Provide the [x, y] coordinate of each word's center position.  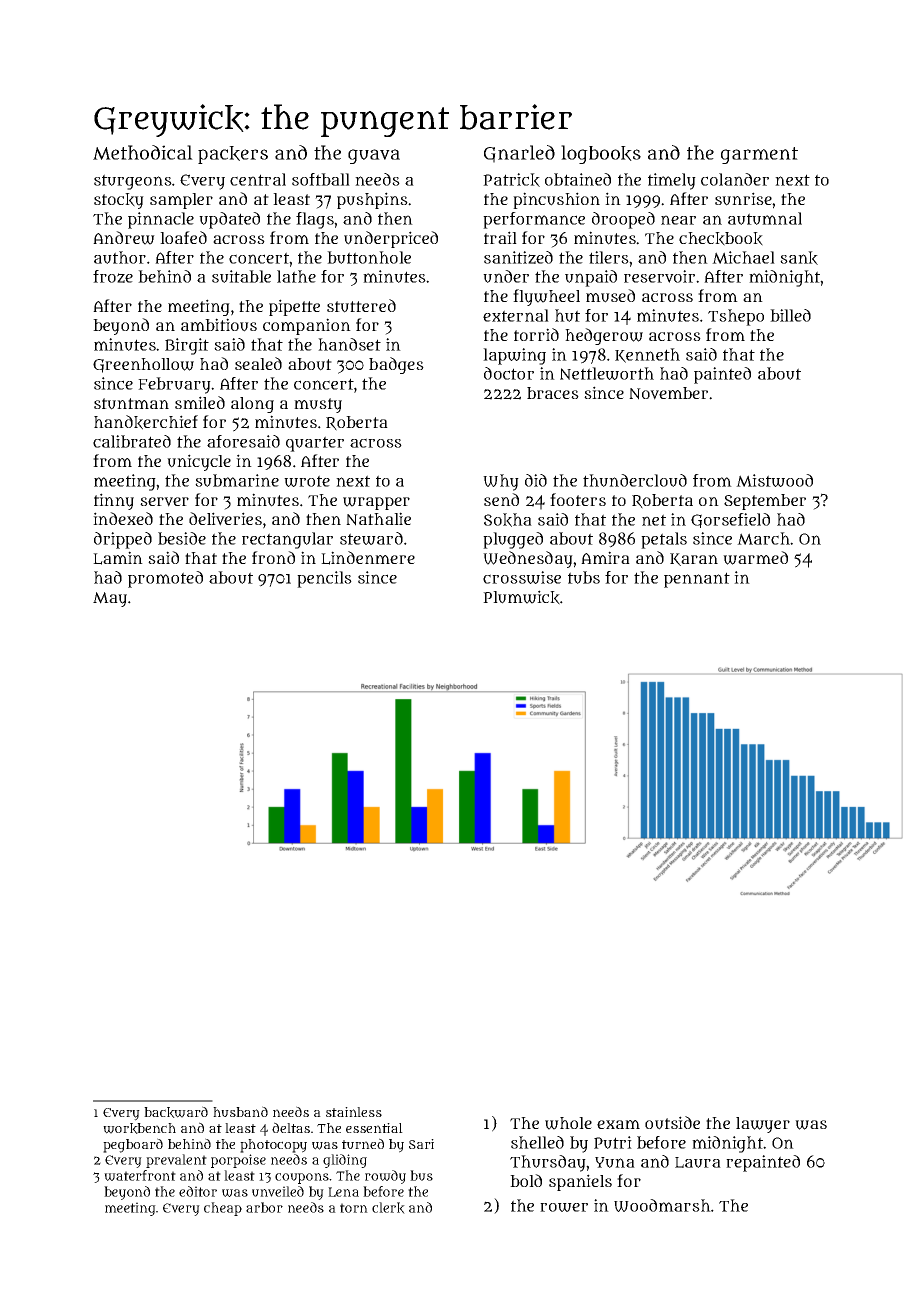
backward [176, 1112]
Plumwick [521, 597]
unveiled [278, 1191]
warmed [755, 558]
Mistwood [774, 480]
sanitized [518, 257]
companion [307, 326]
